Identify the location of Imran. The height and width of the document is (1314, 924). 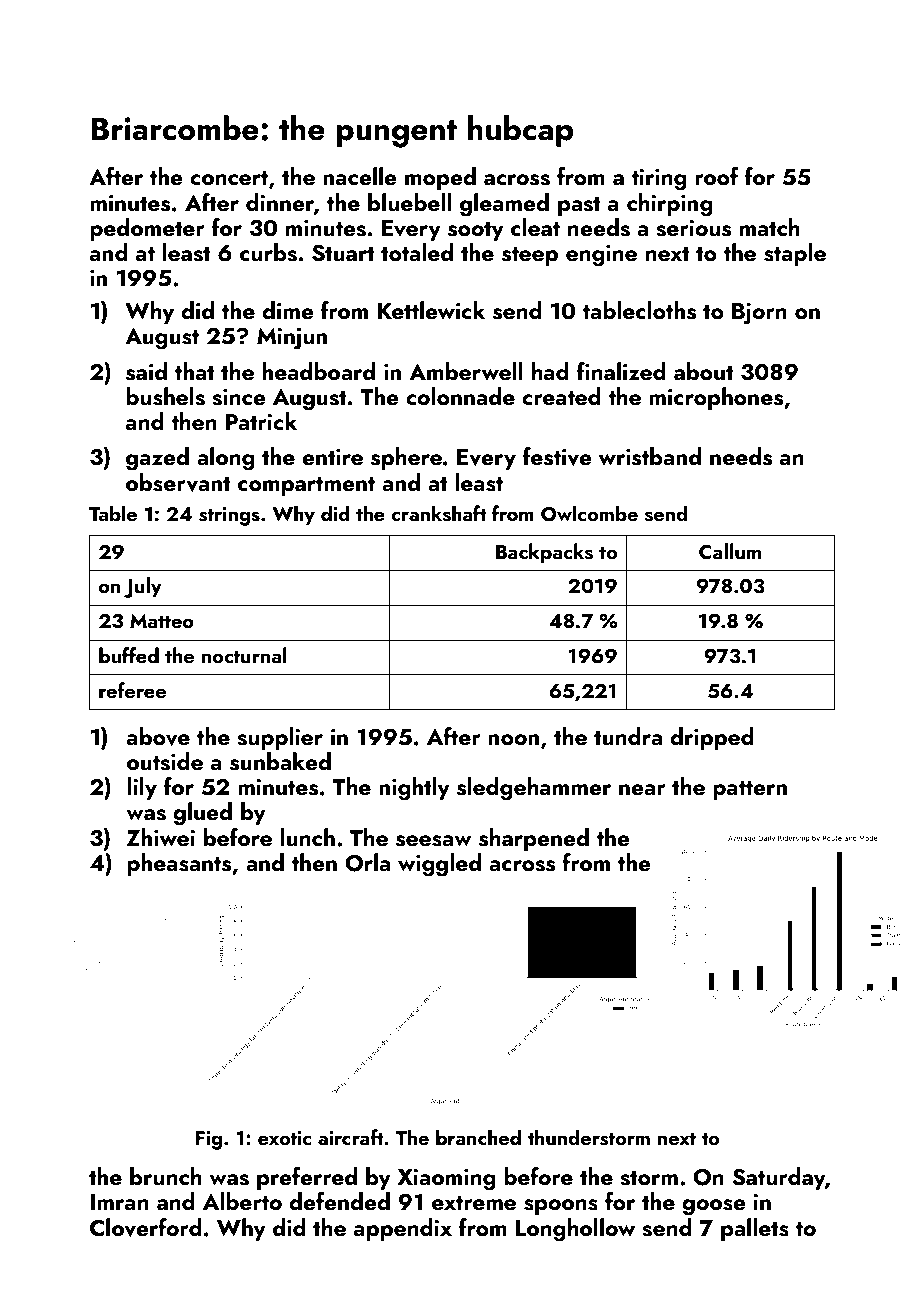
(120, 1202).
